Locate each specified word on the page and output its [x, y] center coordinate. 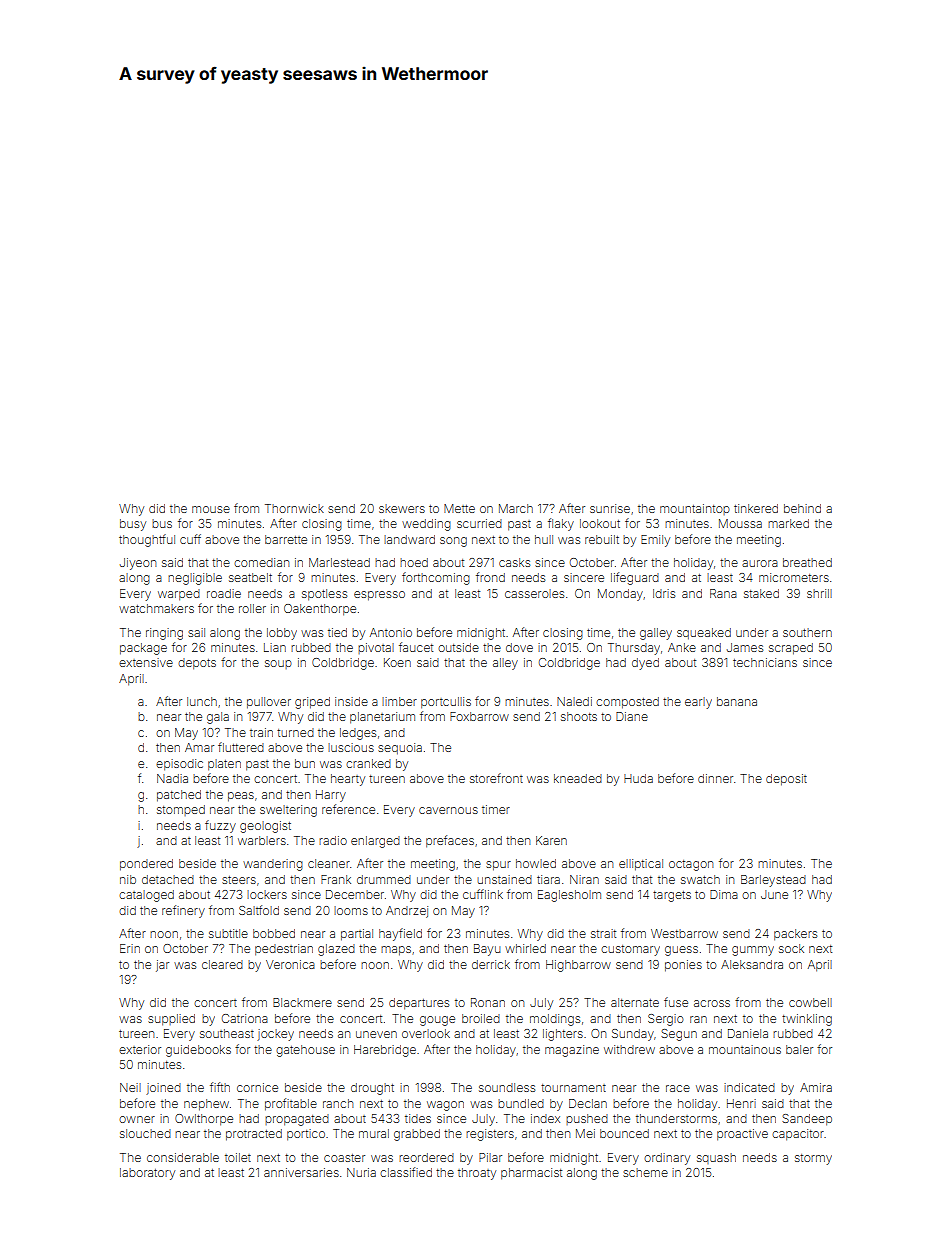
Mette [459, 508]
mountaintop [695, 509]
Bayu [487, 950]
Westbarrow [684, 933]
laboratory [147, 1174]
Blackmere [302, 1002]
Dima [724, 894]
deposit [786, 780]
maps [396, 951]
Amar [199, 747]
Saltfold [259, 910]
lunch [202, 701]
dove [519, 647]
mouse [211, 509]
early [698, 703]
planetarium [382, 718]
